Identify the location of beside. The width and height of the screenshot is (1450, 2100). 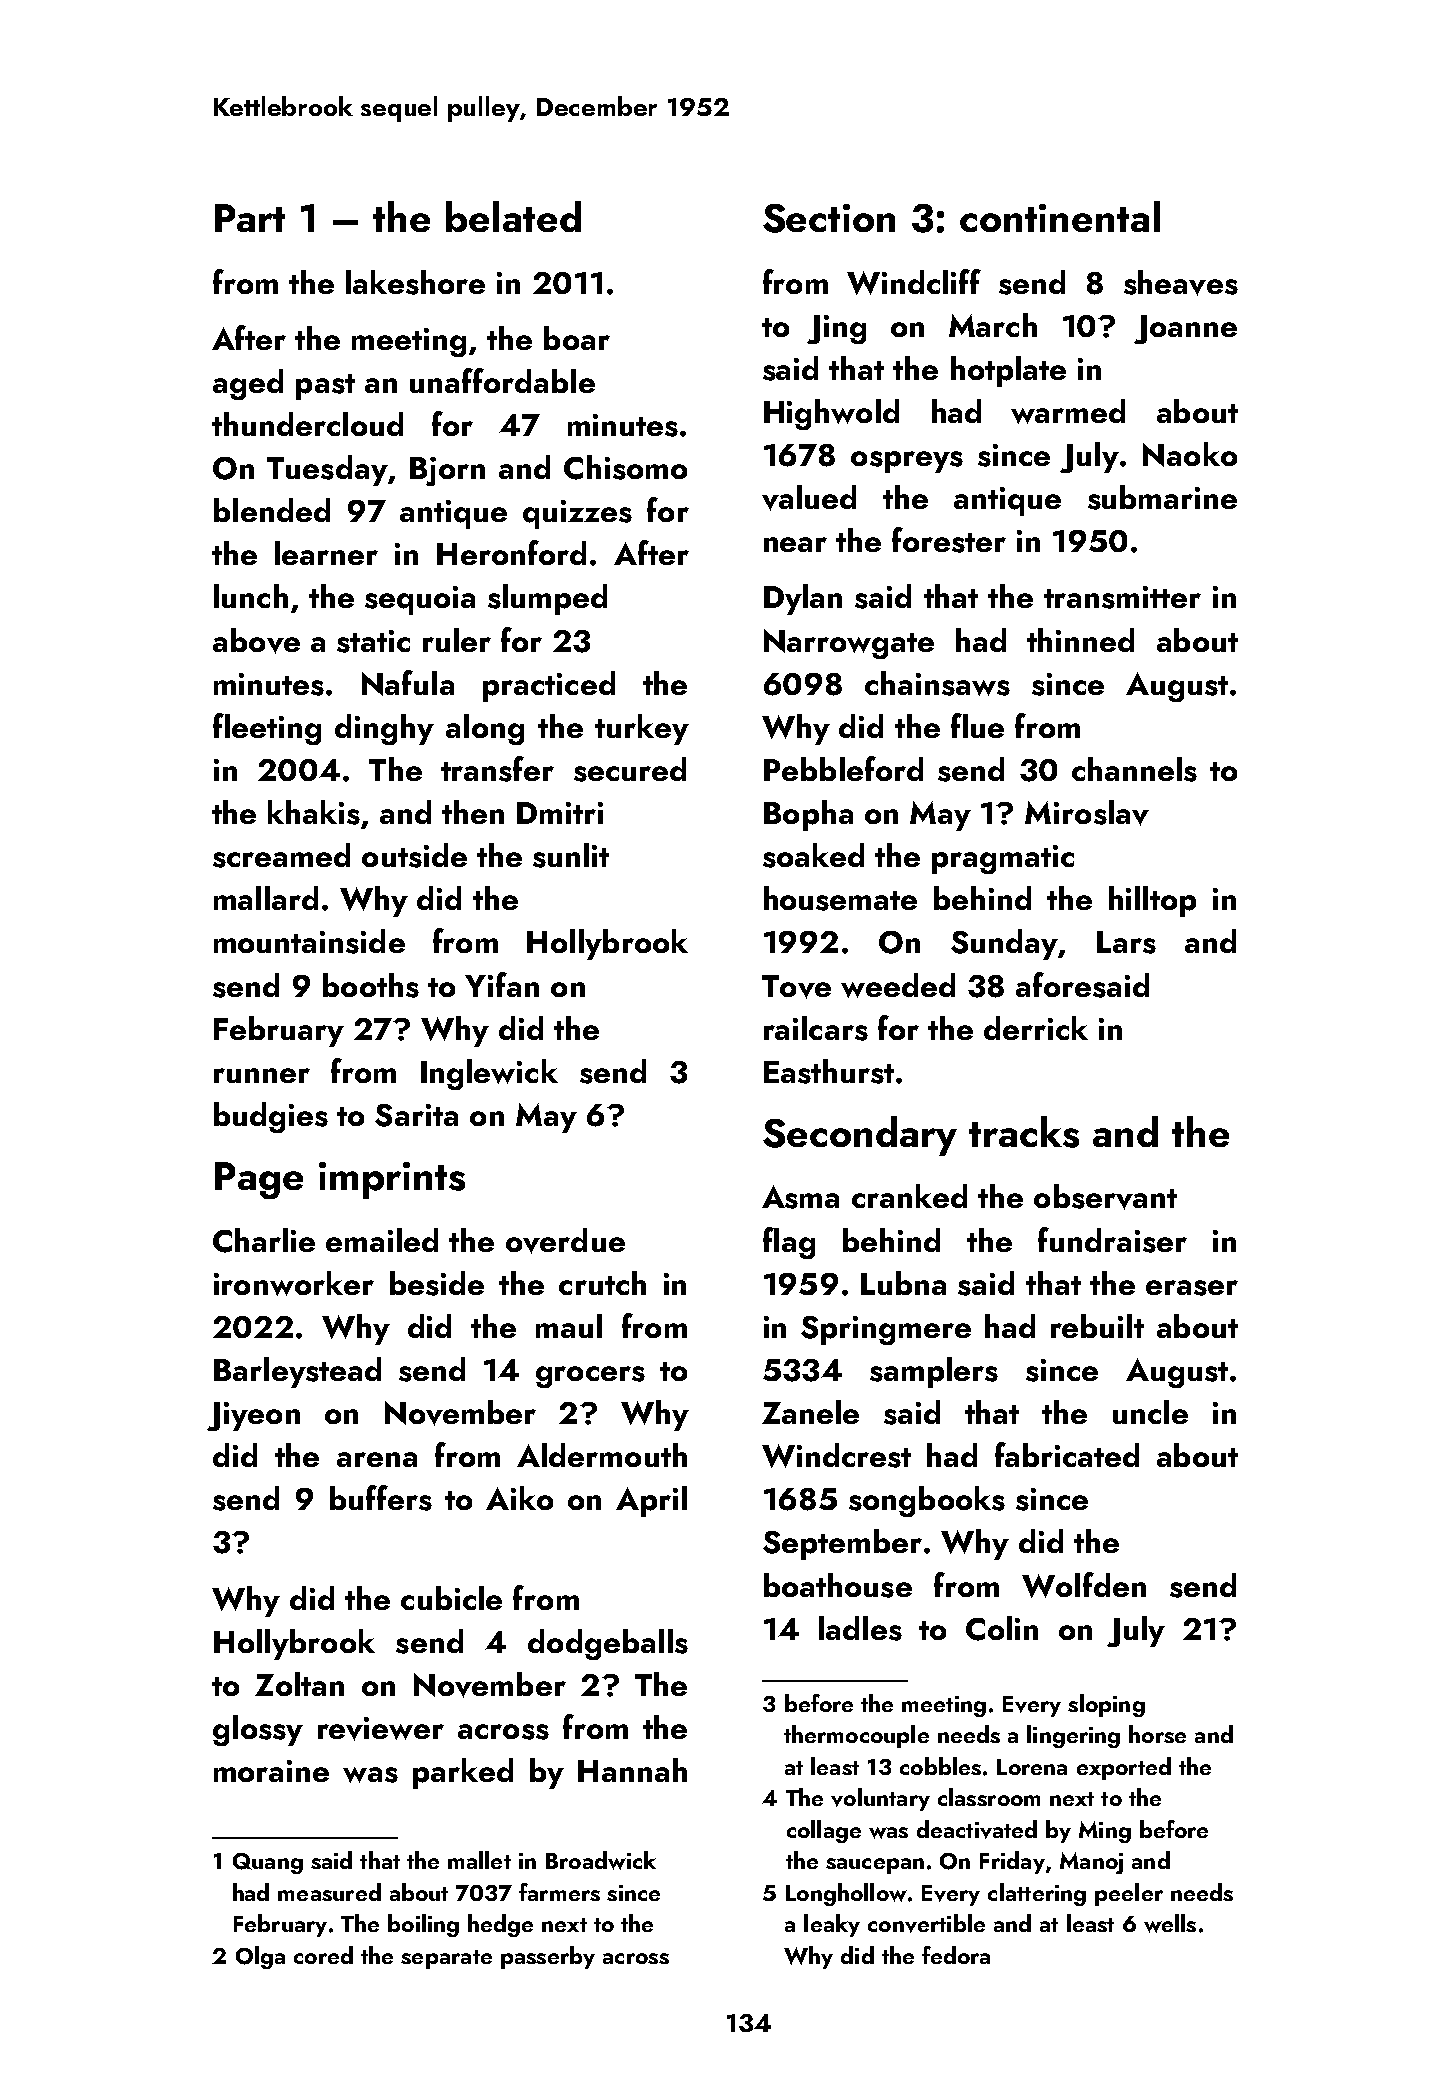
(437, 1283).
